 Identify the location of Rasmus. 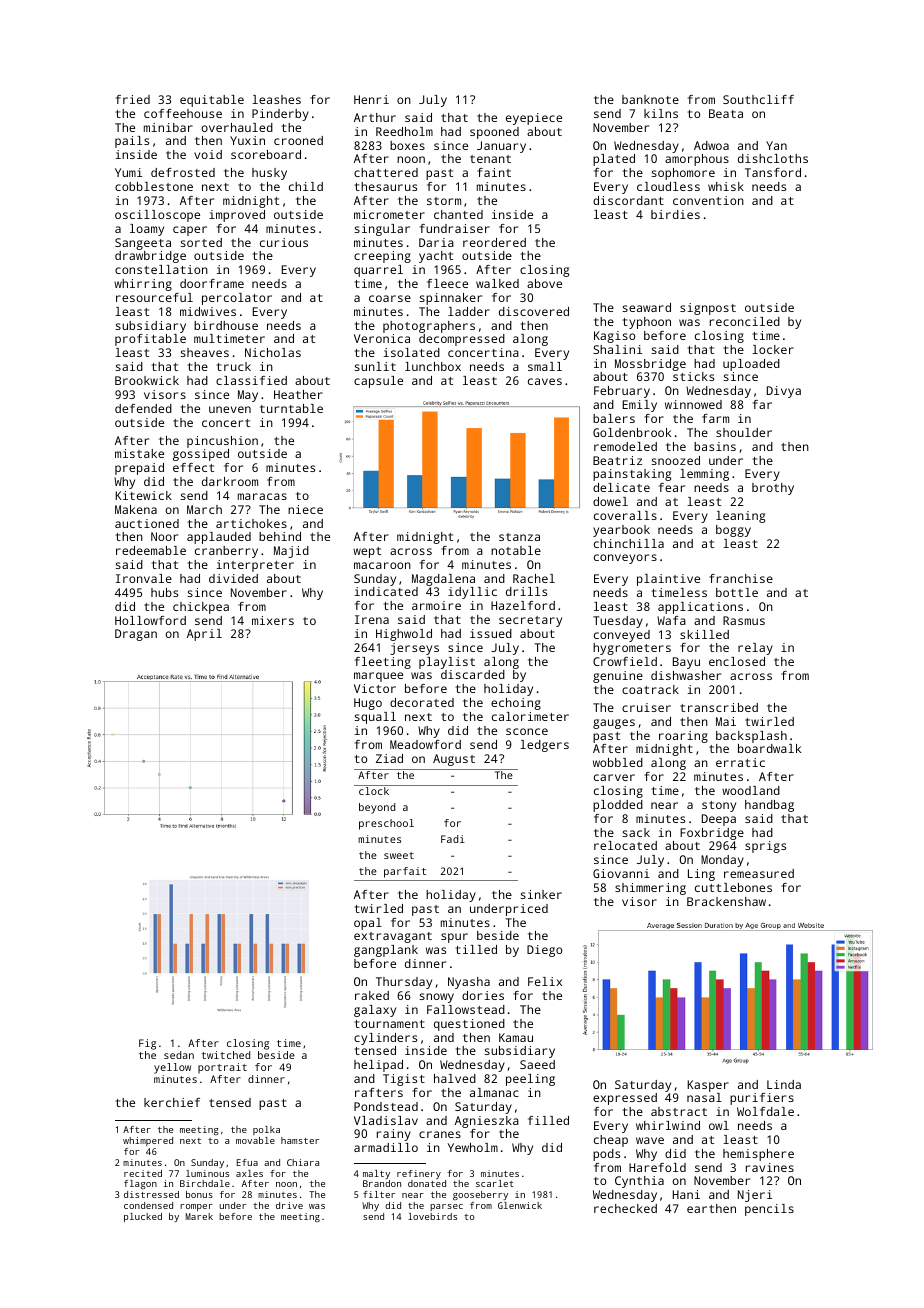
(744, 620).
